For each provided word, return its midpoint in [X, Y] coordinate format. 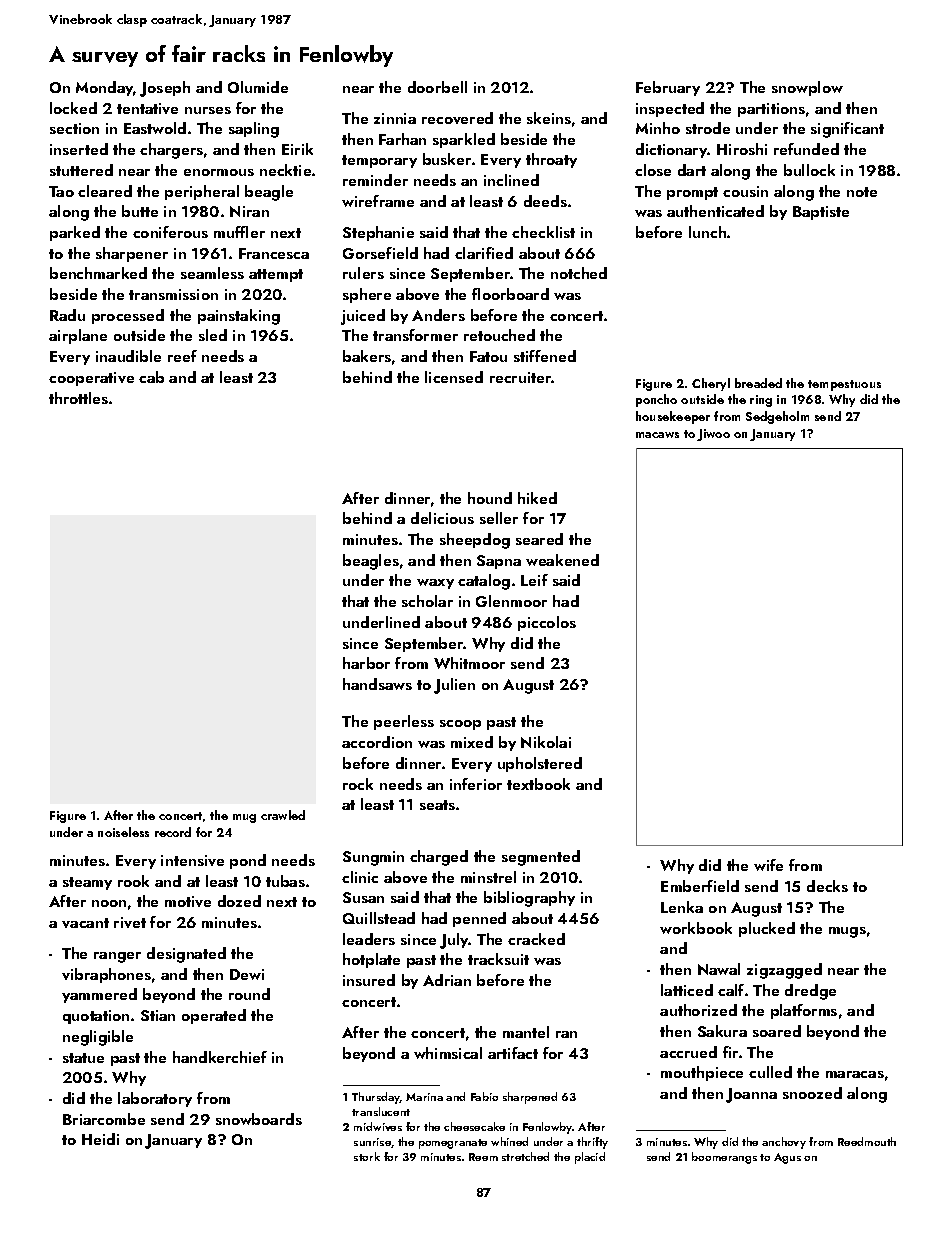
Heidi [100, 1139]
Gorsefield [380, 253]
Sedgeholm [777, 417]
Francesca [274, 253]
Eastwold [155, 128]
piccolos [547, 623]
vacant [85, 923]
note [862, 192]
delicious [442, 518]
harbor [366, 663]
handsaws [377, 684]
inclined [511, 180]
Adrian [447, 980]
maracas [855, 1074]
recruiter [521, 377]
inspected [670, 109]
